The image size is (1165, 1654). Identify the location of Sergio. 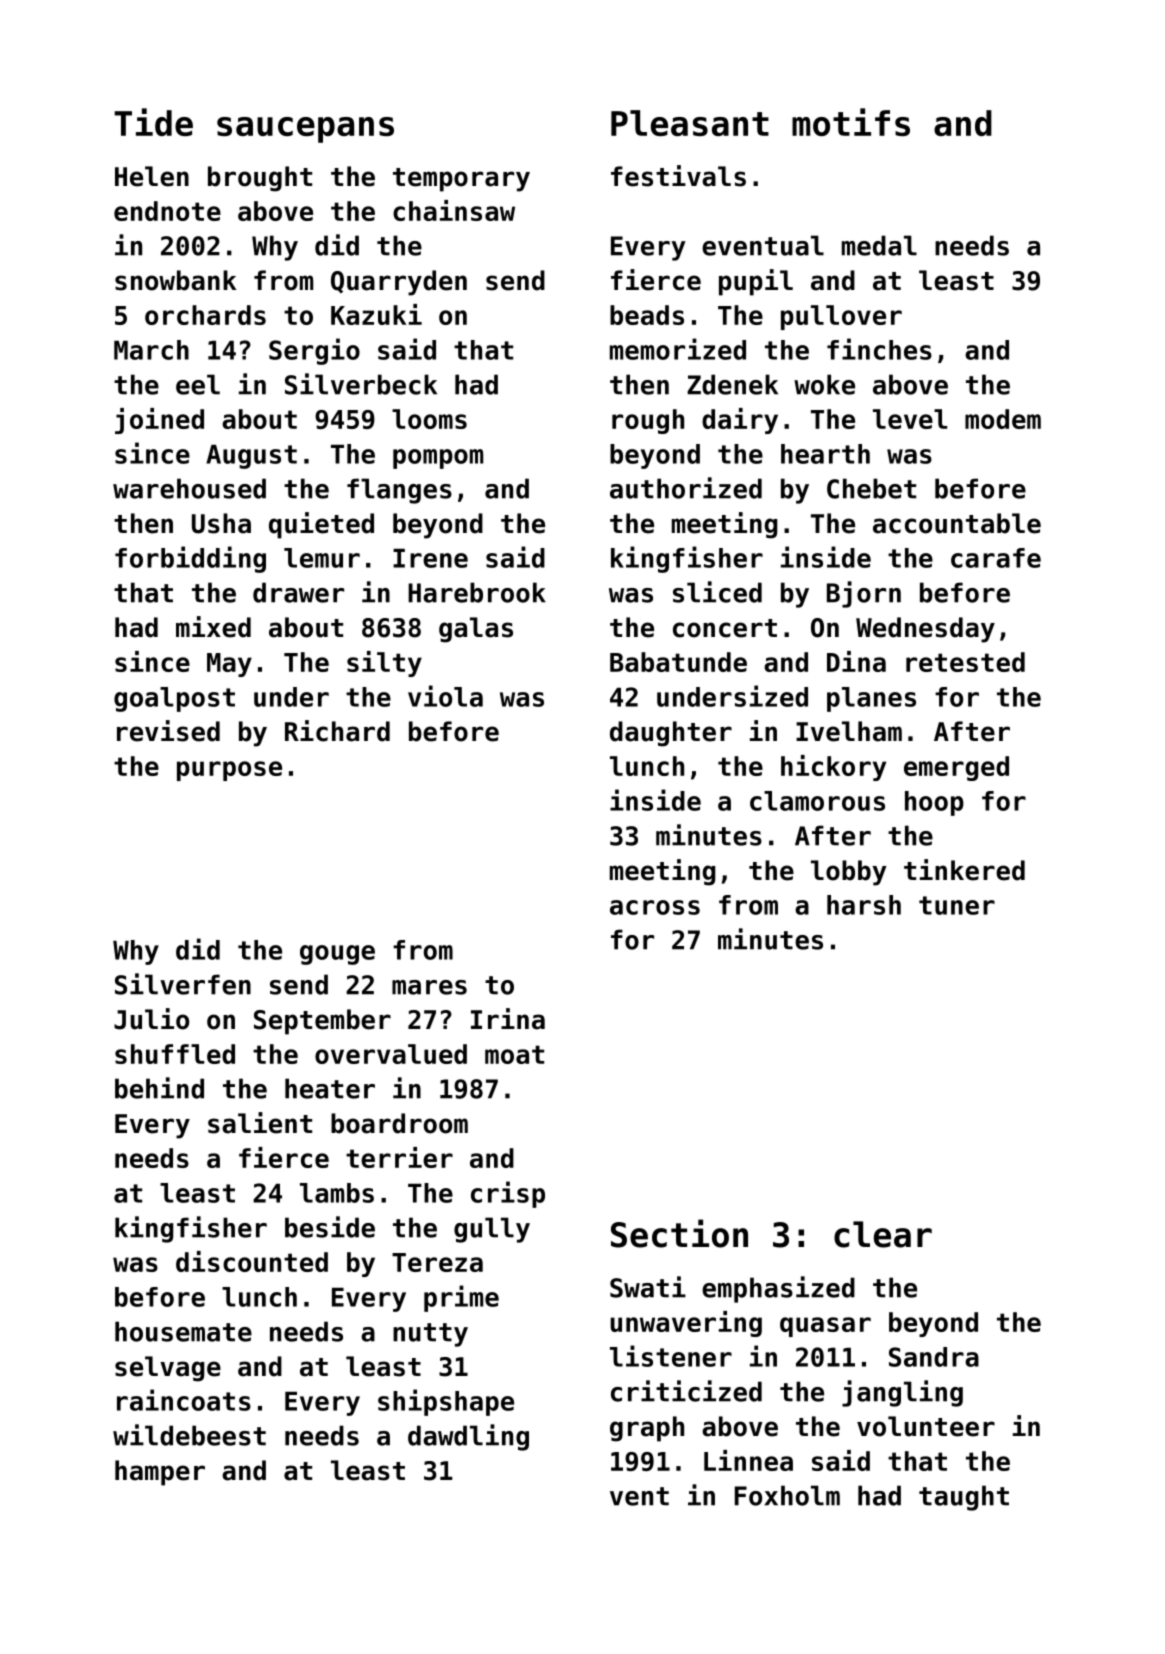
(314, 351).
